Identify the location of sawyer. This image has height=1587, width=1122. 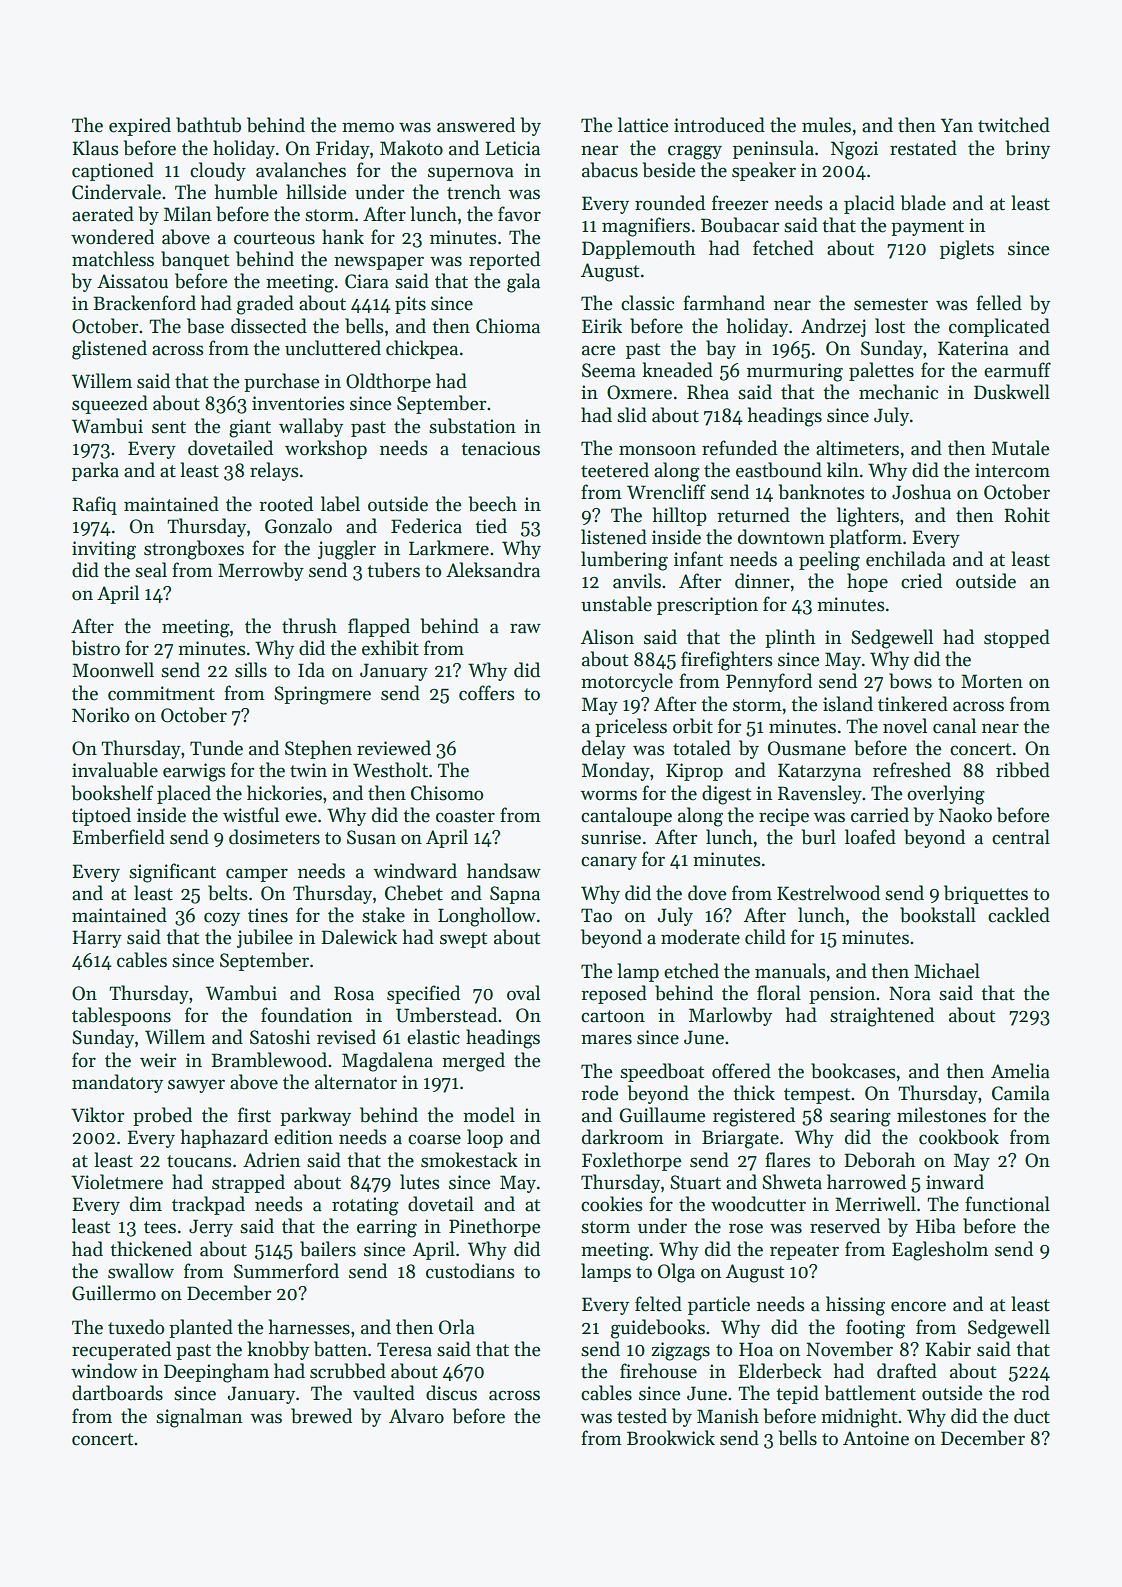
(196, 1086).
